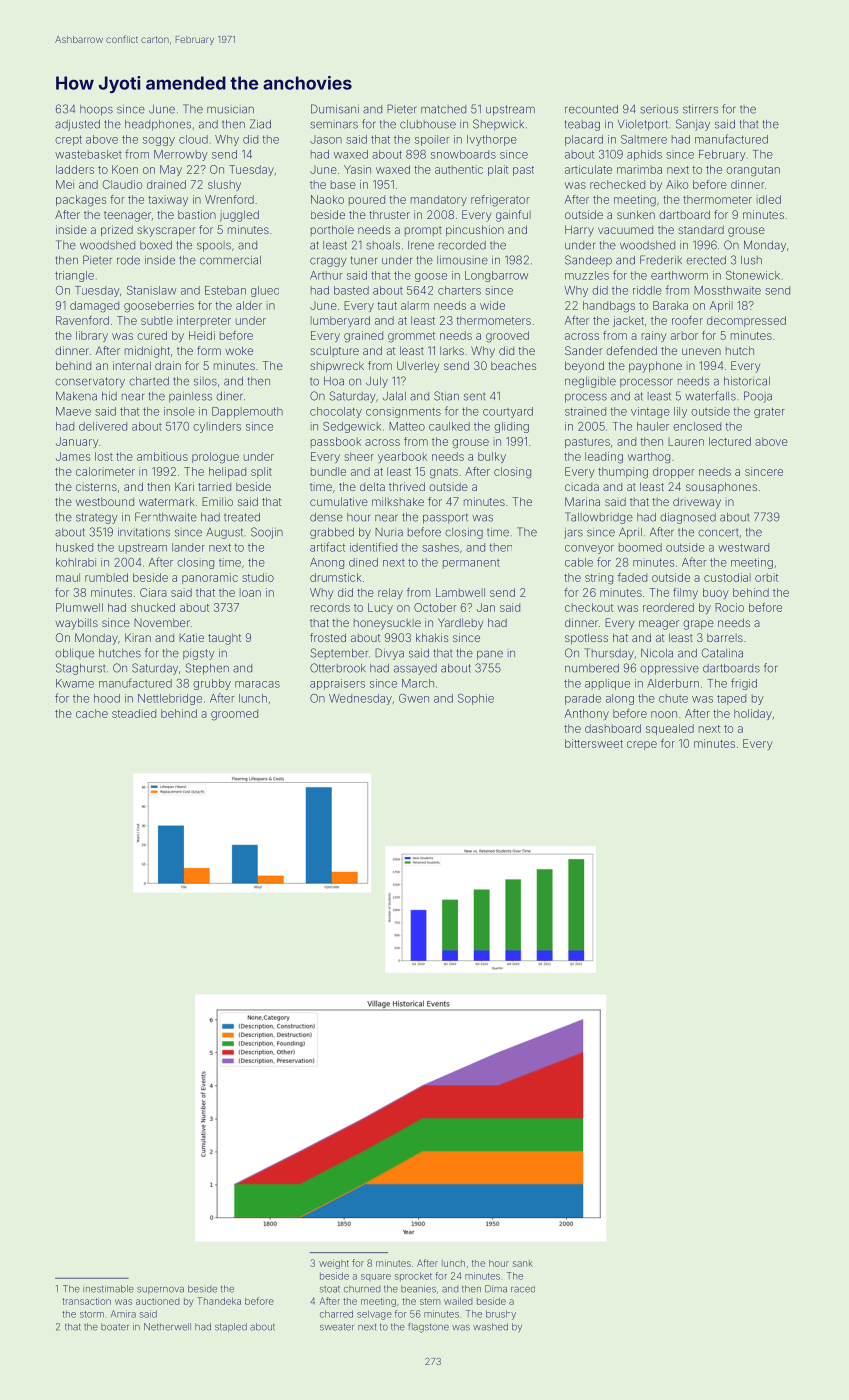  What do you see at coordinates (642, 745) in the screenshot?
I see `crepe` at bounding box center [642, 745].
